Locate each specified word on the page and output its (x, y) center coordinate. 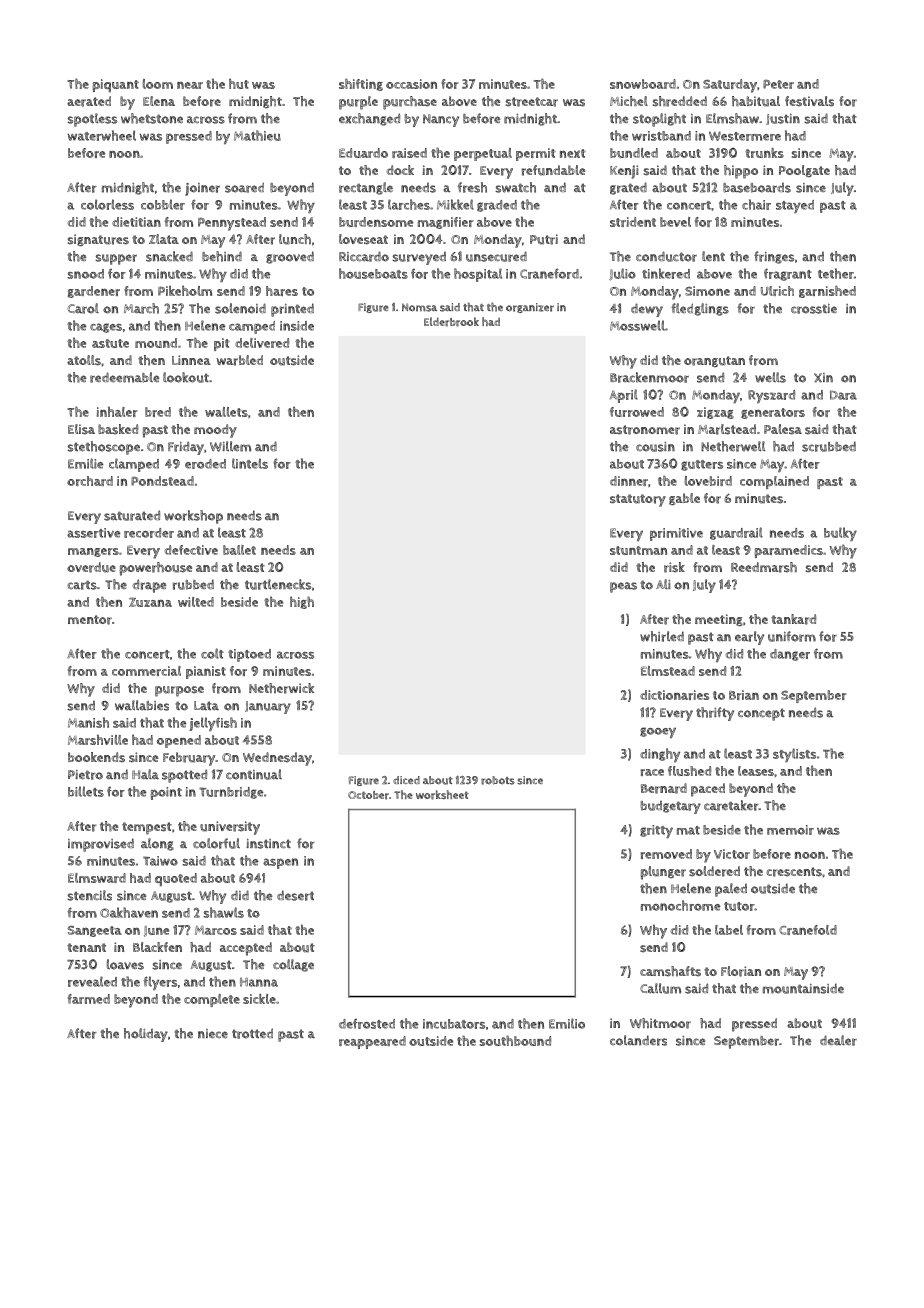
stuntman (638, 550)
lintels (250, 463)
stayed (795, 206)
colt (212, 653)
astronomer (645, 430)
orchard (90, 481)
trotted (252, 1033)
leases (756, 771)
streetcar (532, 102)
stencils (89, 895)
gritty (656, 831)
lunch (295, 239)
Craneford (549, 273)
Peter (778, 84)
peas (623, 587)
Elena (159, 101)
